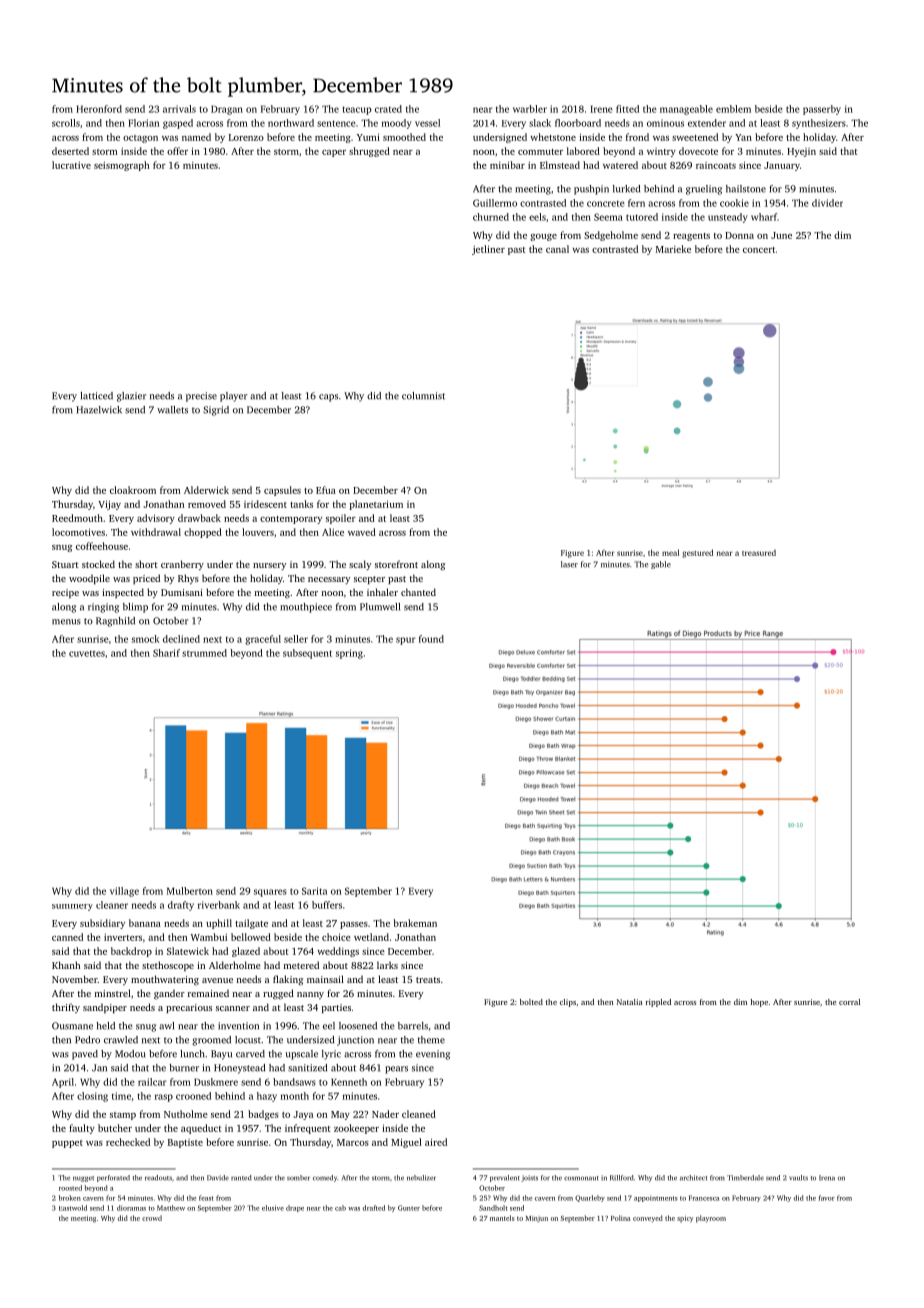  Describe the element at coordinates (98, 564) in the image. I see `stocked` at that location.
